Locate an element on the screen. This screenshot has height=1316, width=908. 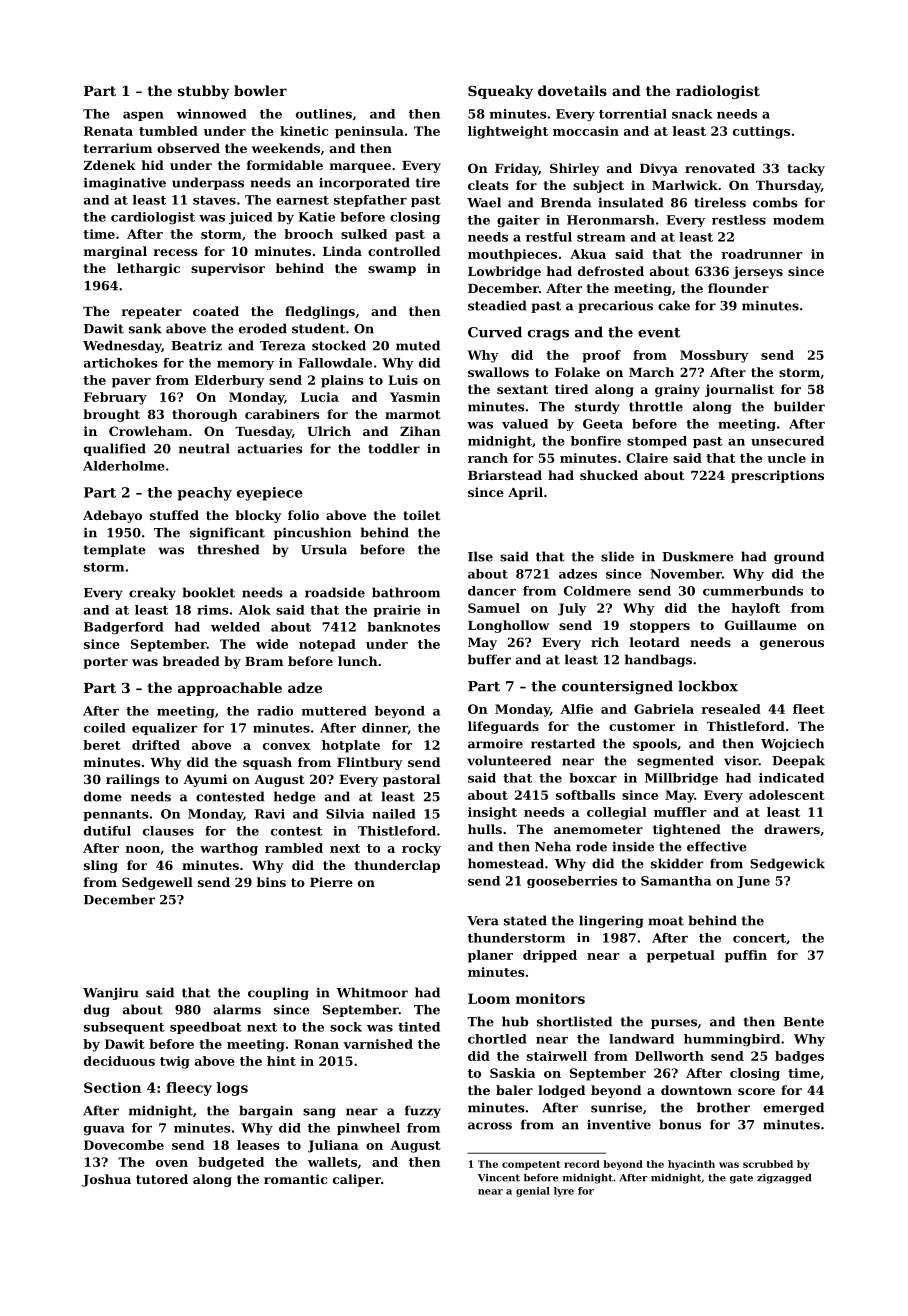
rocky is located at coordinates (421, 849).
